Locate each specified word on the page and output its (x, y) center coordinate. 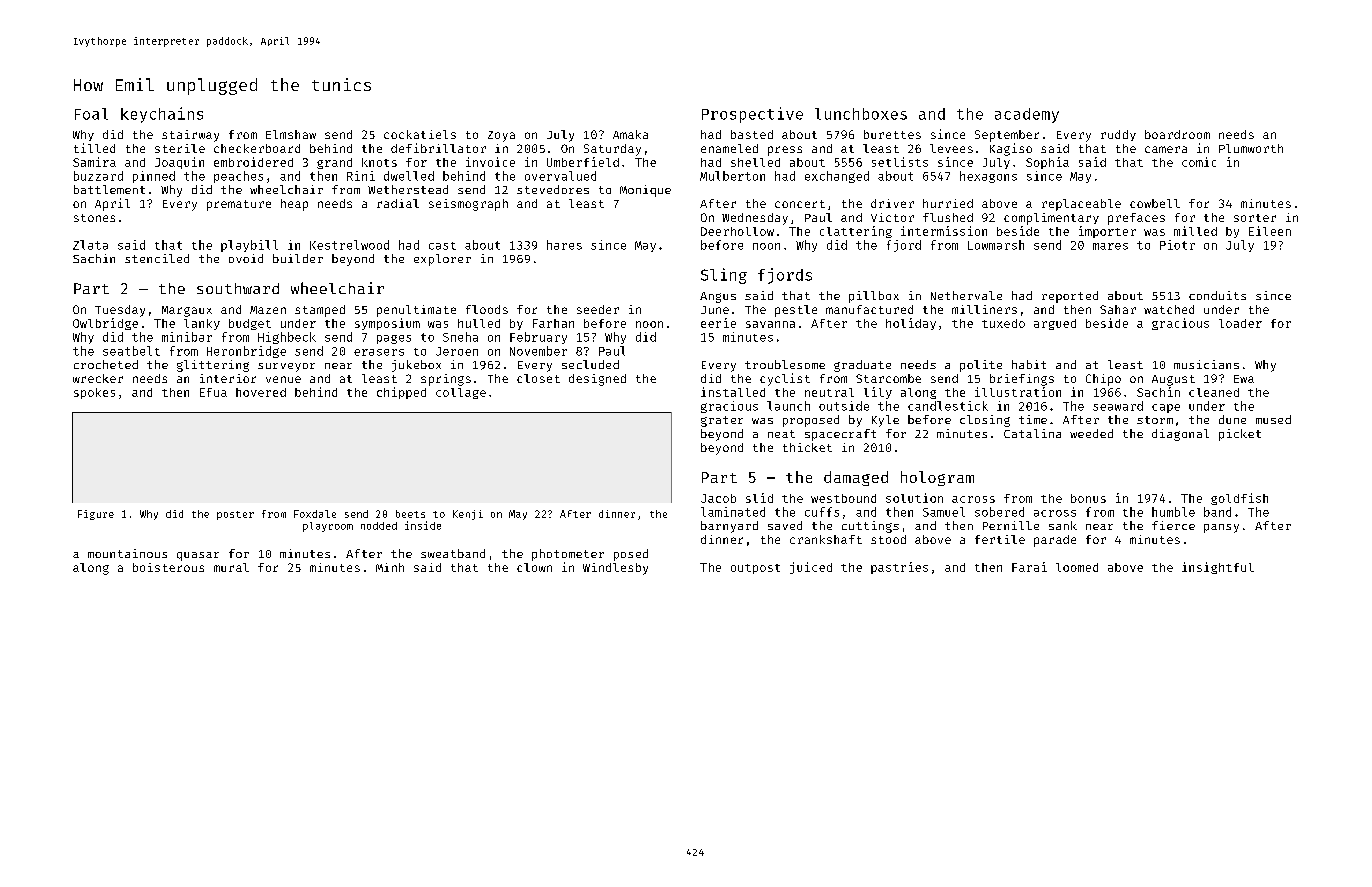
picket (1240, 435)
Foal (91, 114)
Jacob (718, 498)
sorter (1255, 218)
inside (423, 525)
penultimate (416, 311)
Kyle (885, 421)
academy (1027, 115)
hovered (261, 392)
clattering (856, 232)
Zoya (501, 136)
